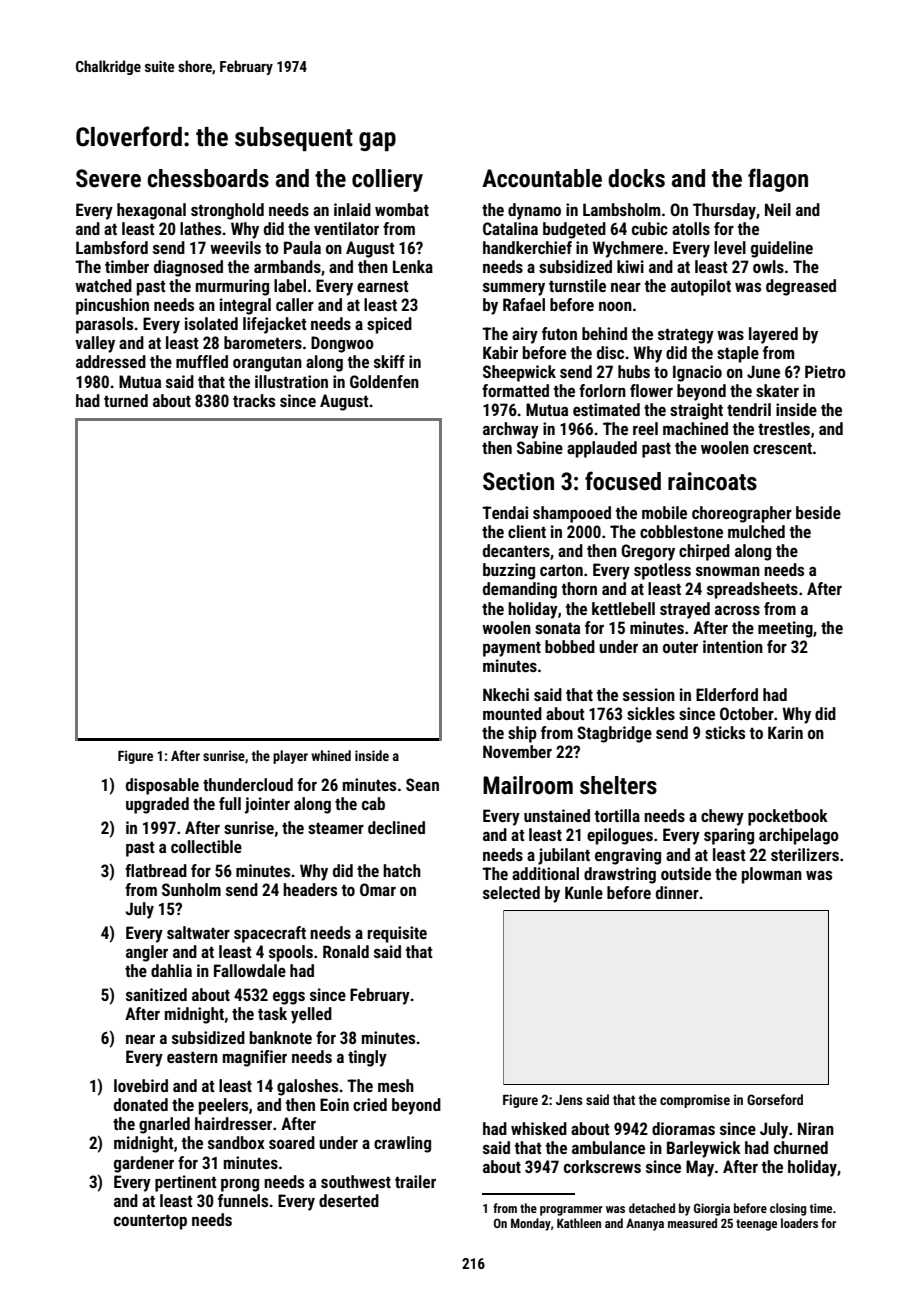 This document has width=924, height=1311. Describe the element at coordinates (623, 481) in the document. I see `focused` at that location.
